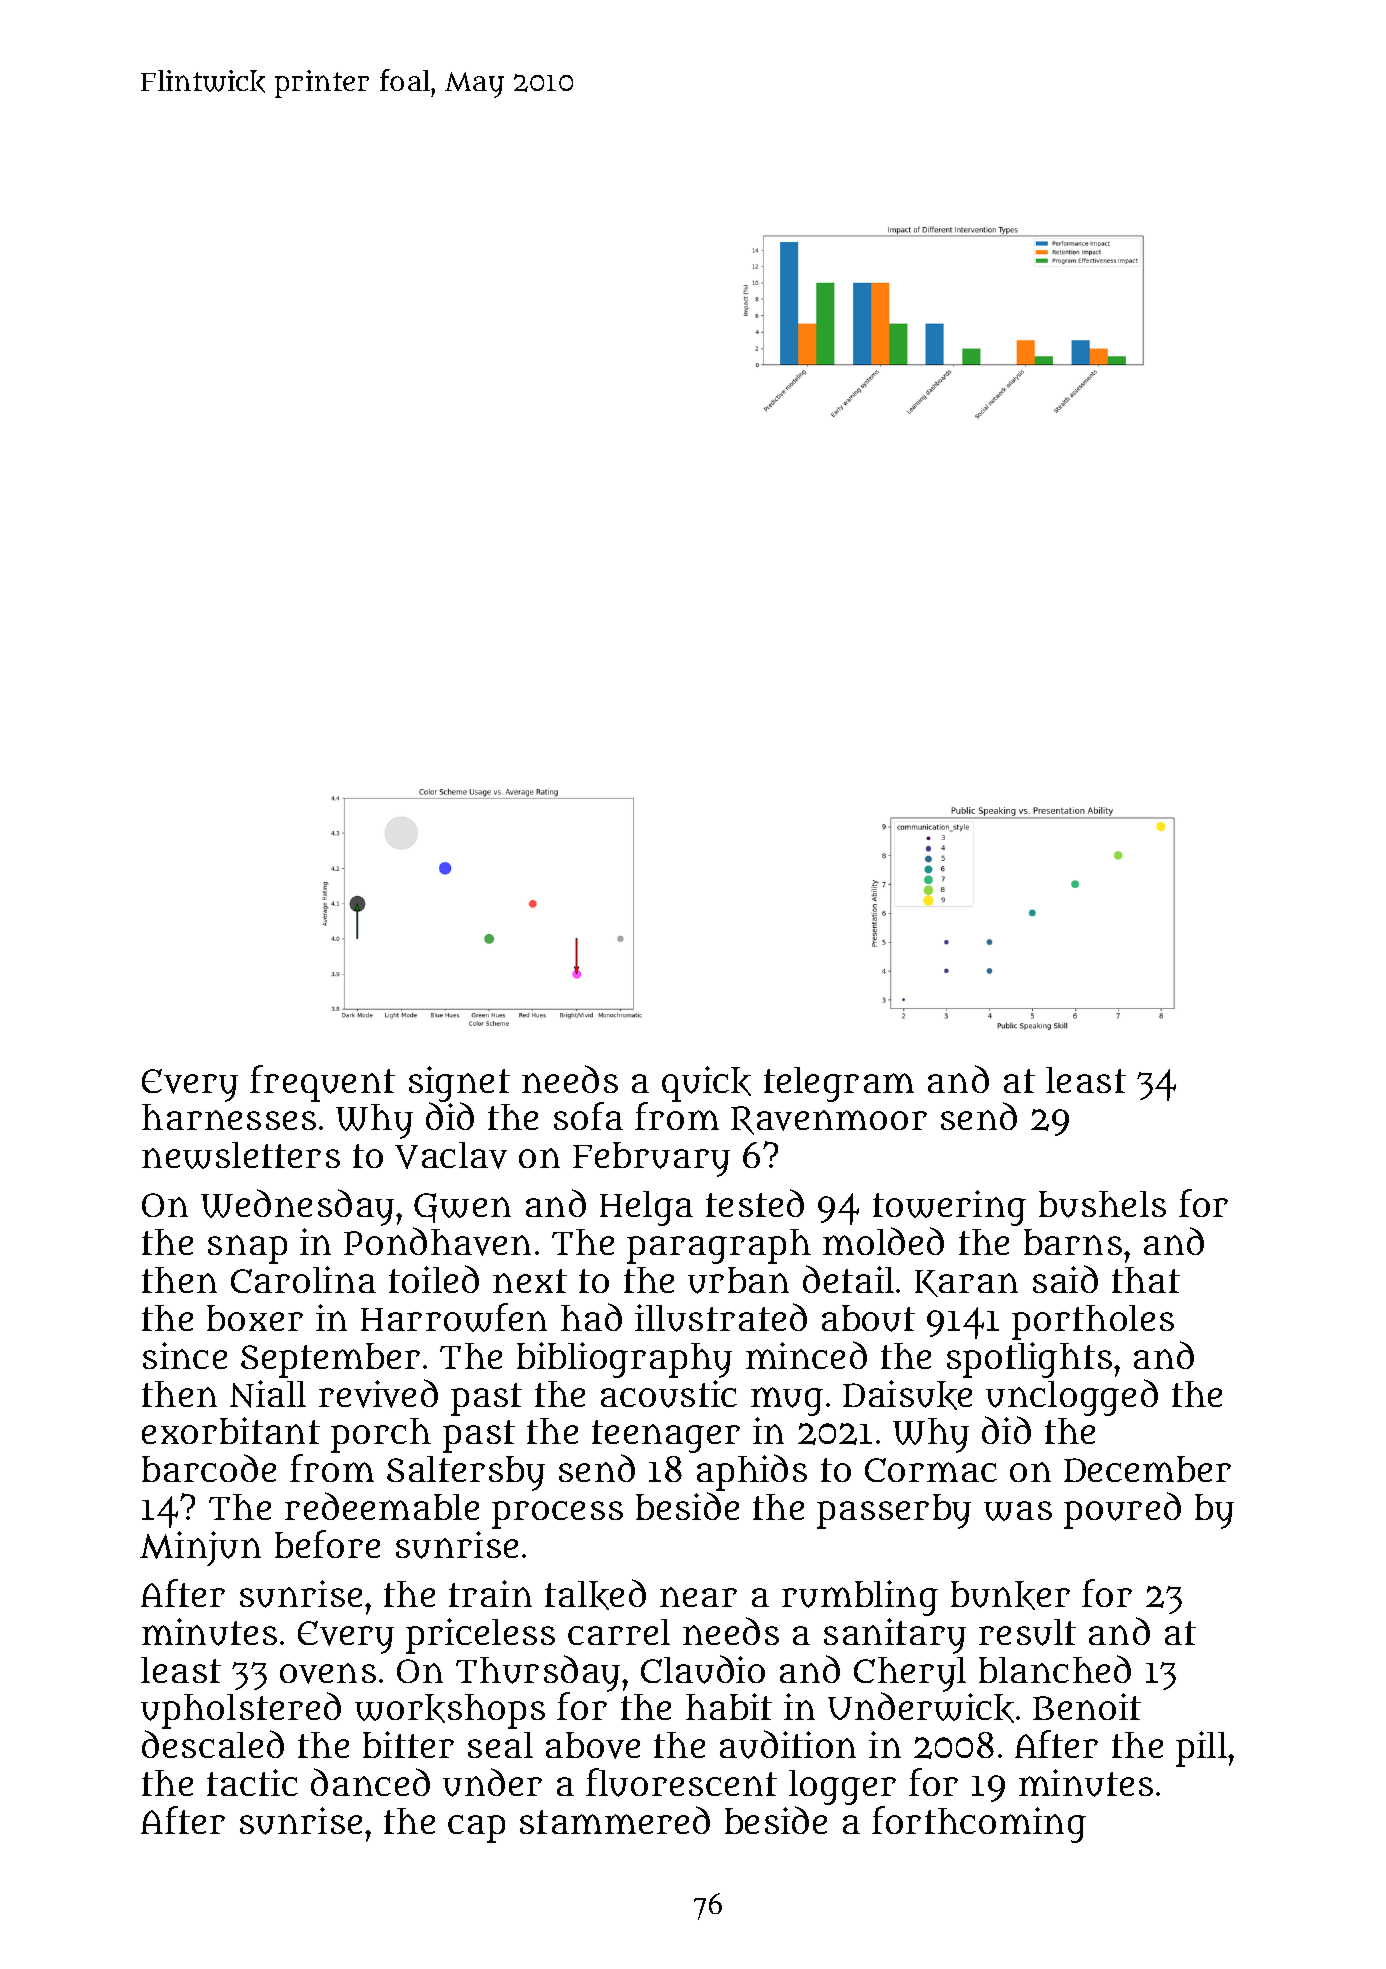  I want to click on process, so click(557, 1515).
